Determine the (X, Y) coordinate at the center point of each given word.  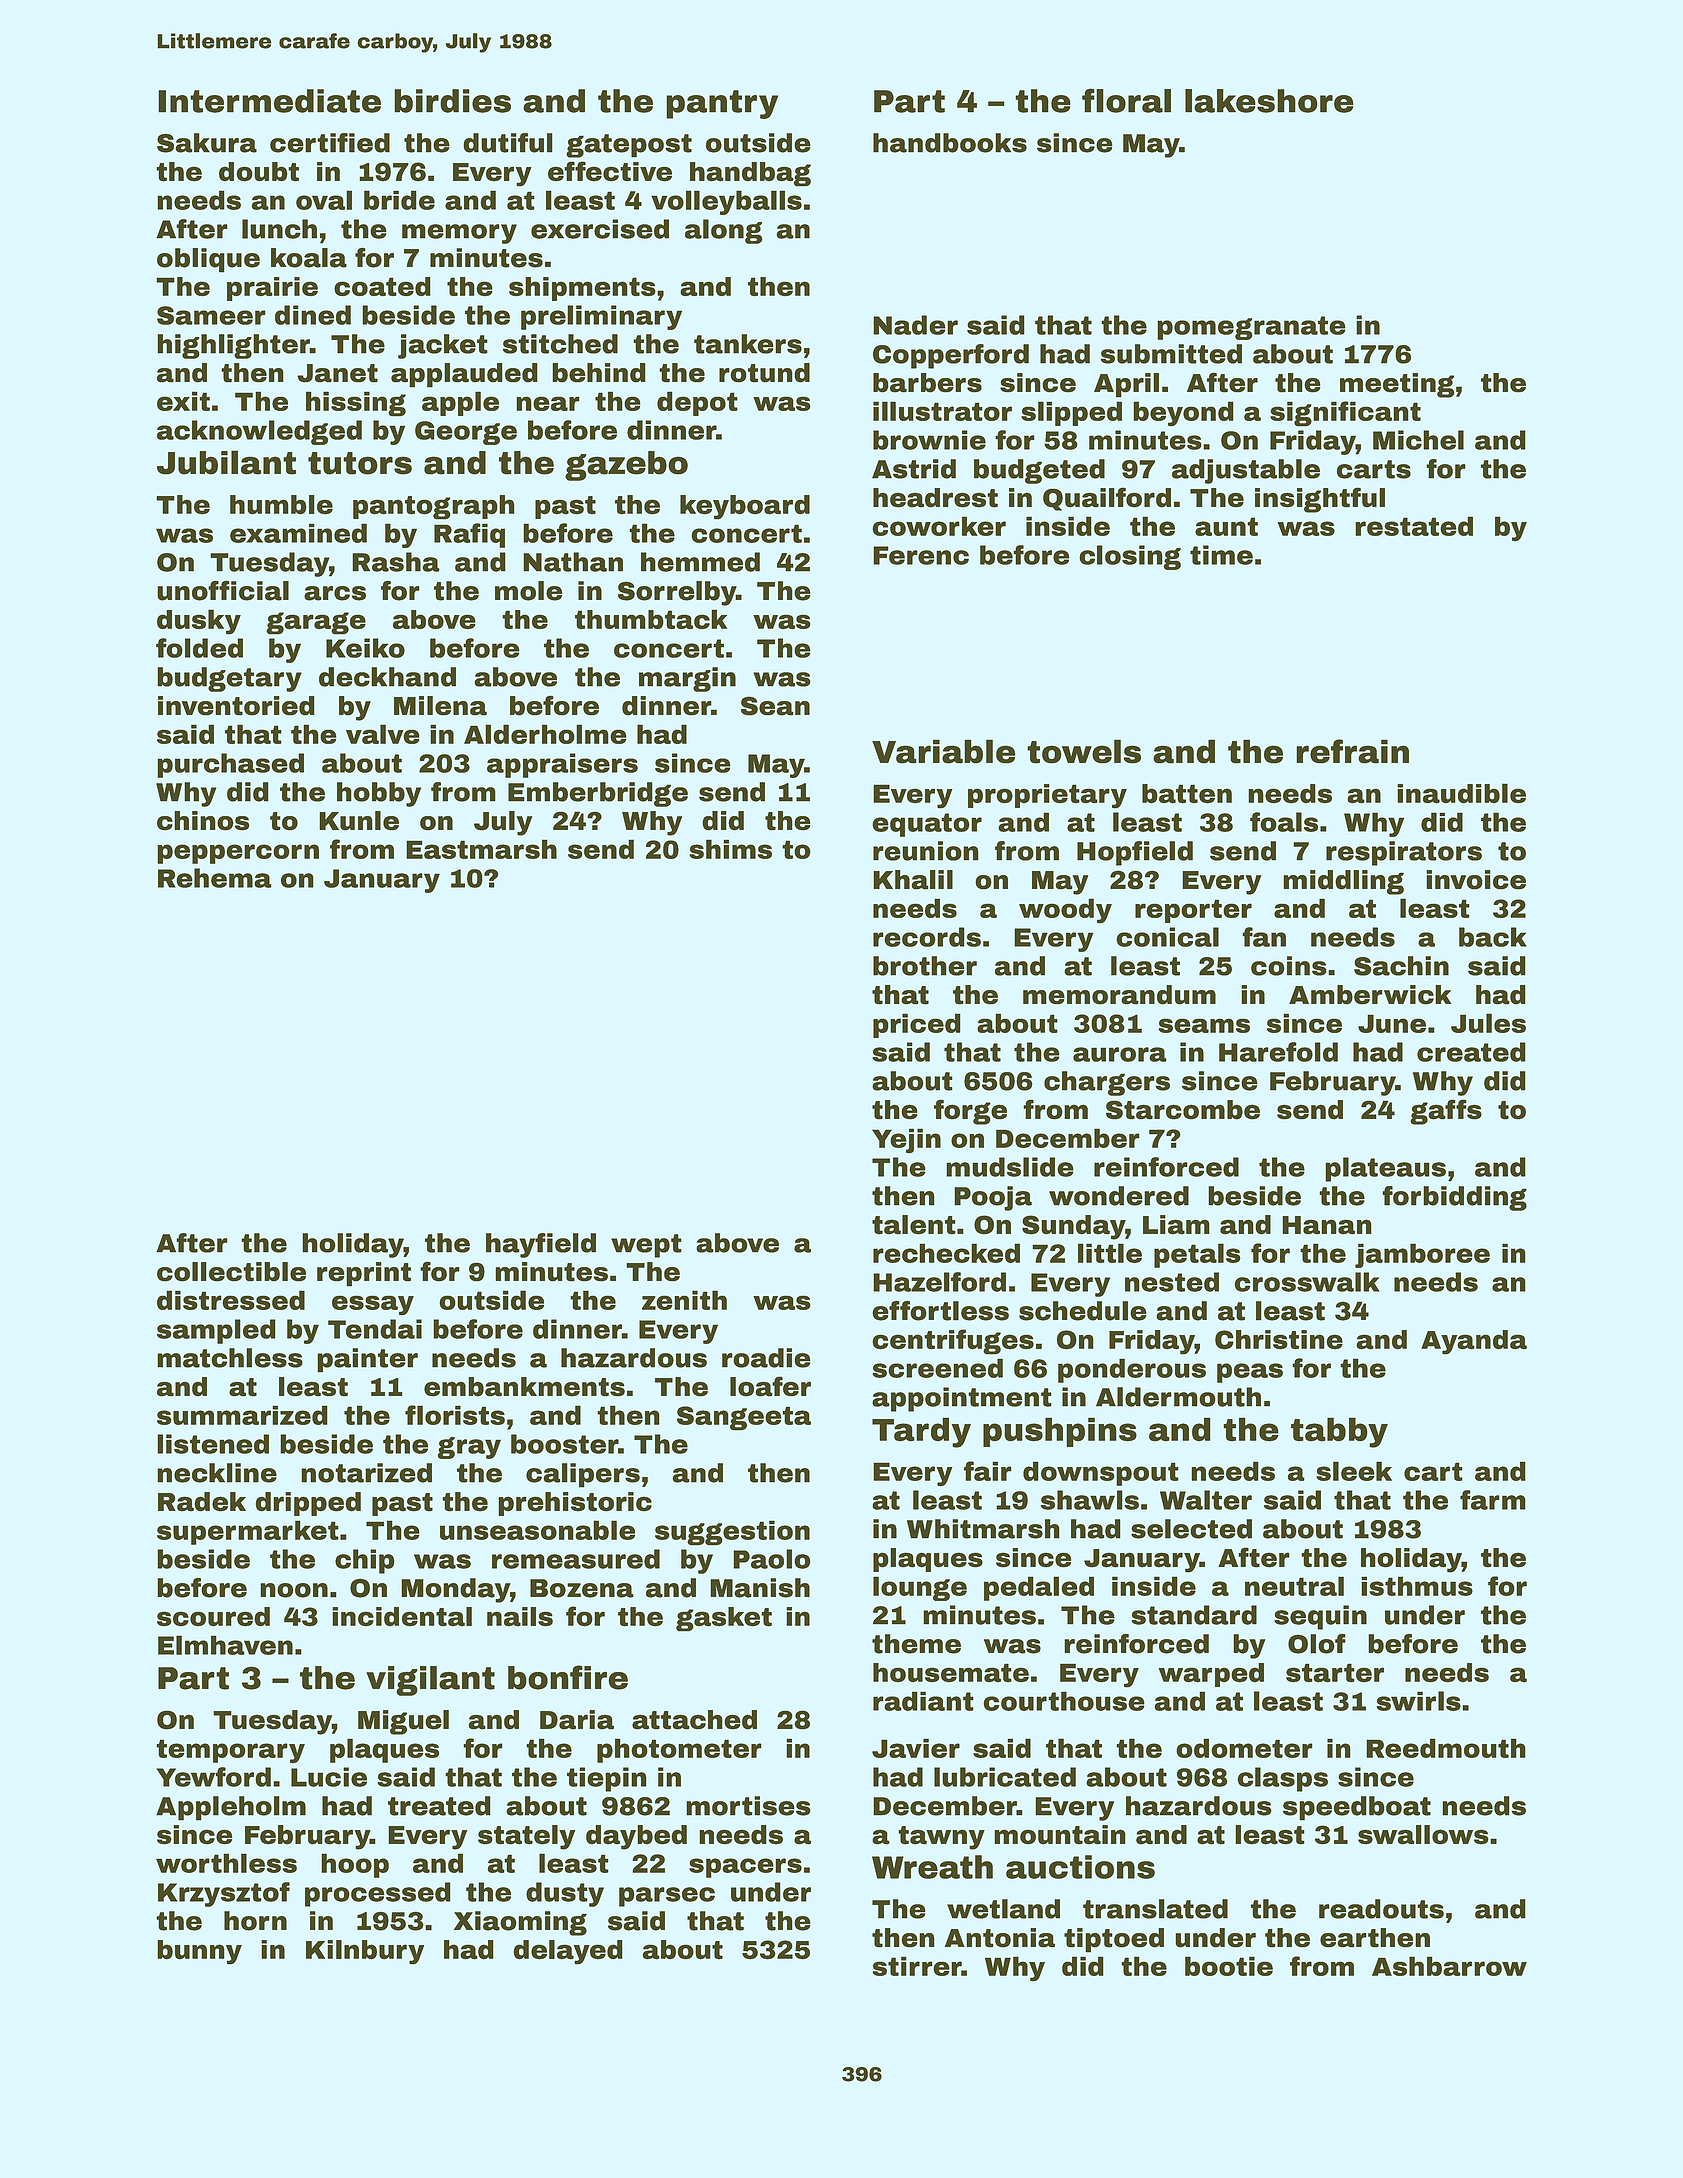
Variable (944, 751)
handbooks (950, 143)
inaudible (1461, 793)
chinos (203, 821)
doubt (259, 172)
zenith (684, 1300)
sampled (216, 1331)
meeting (1397, 385)
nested (1172, 1282)
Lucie (329, 1777)
